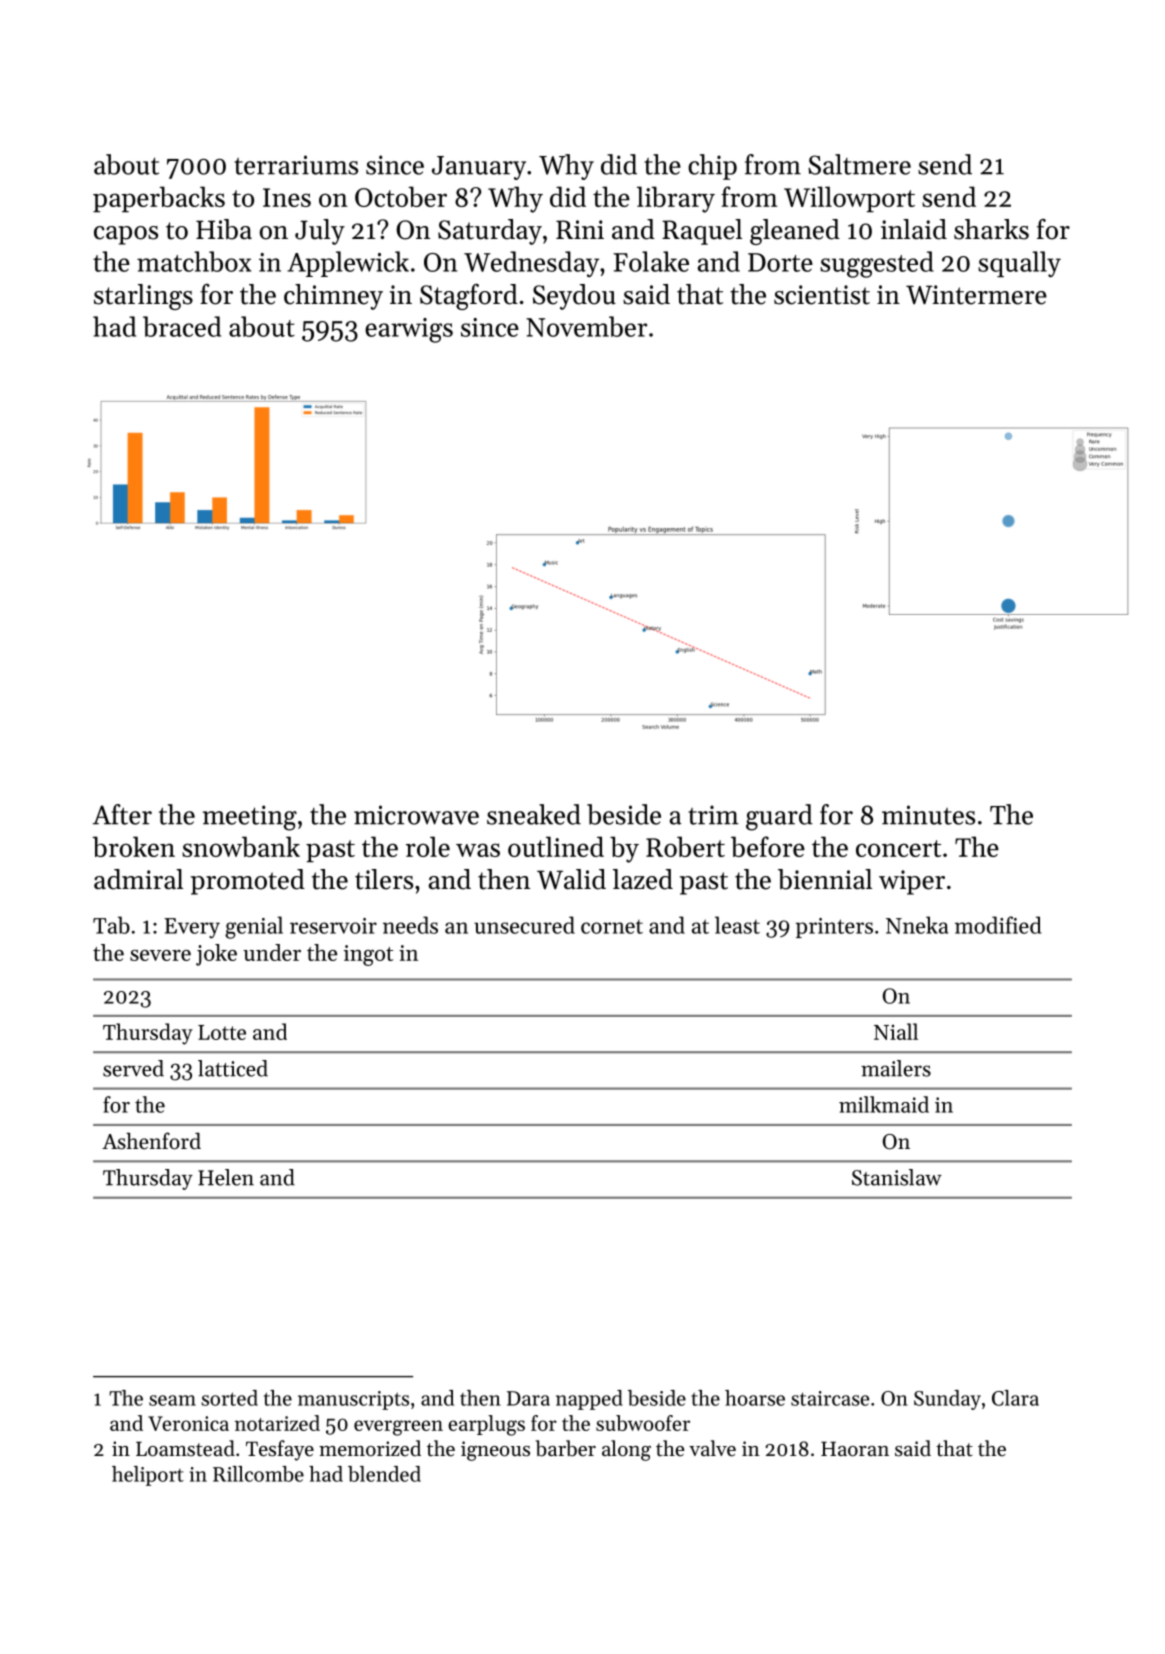 This image has height=1654, width=1165. I want to click on microwave, so click(416, 815).
